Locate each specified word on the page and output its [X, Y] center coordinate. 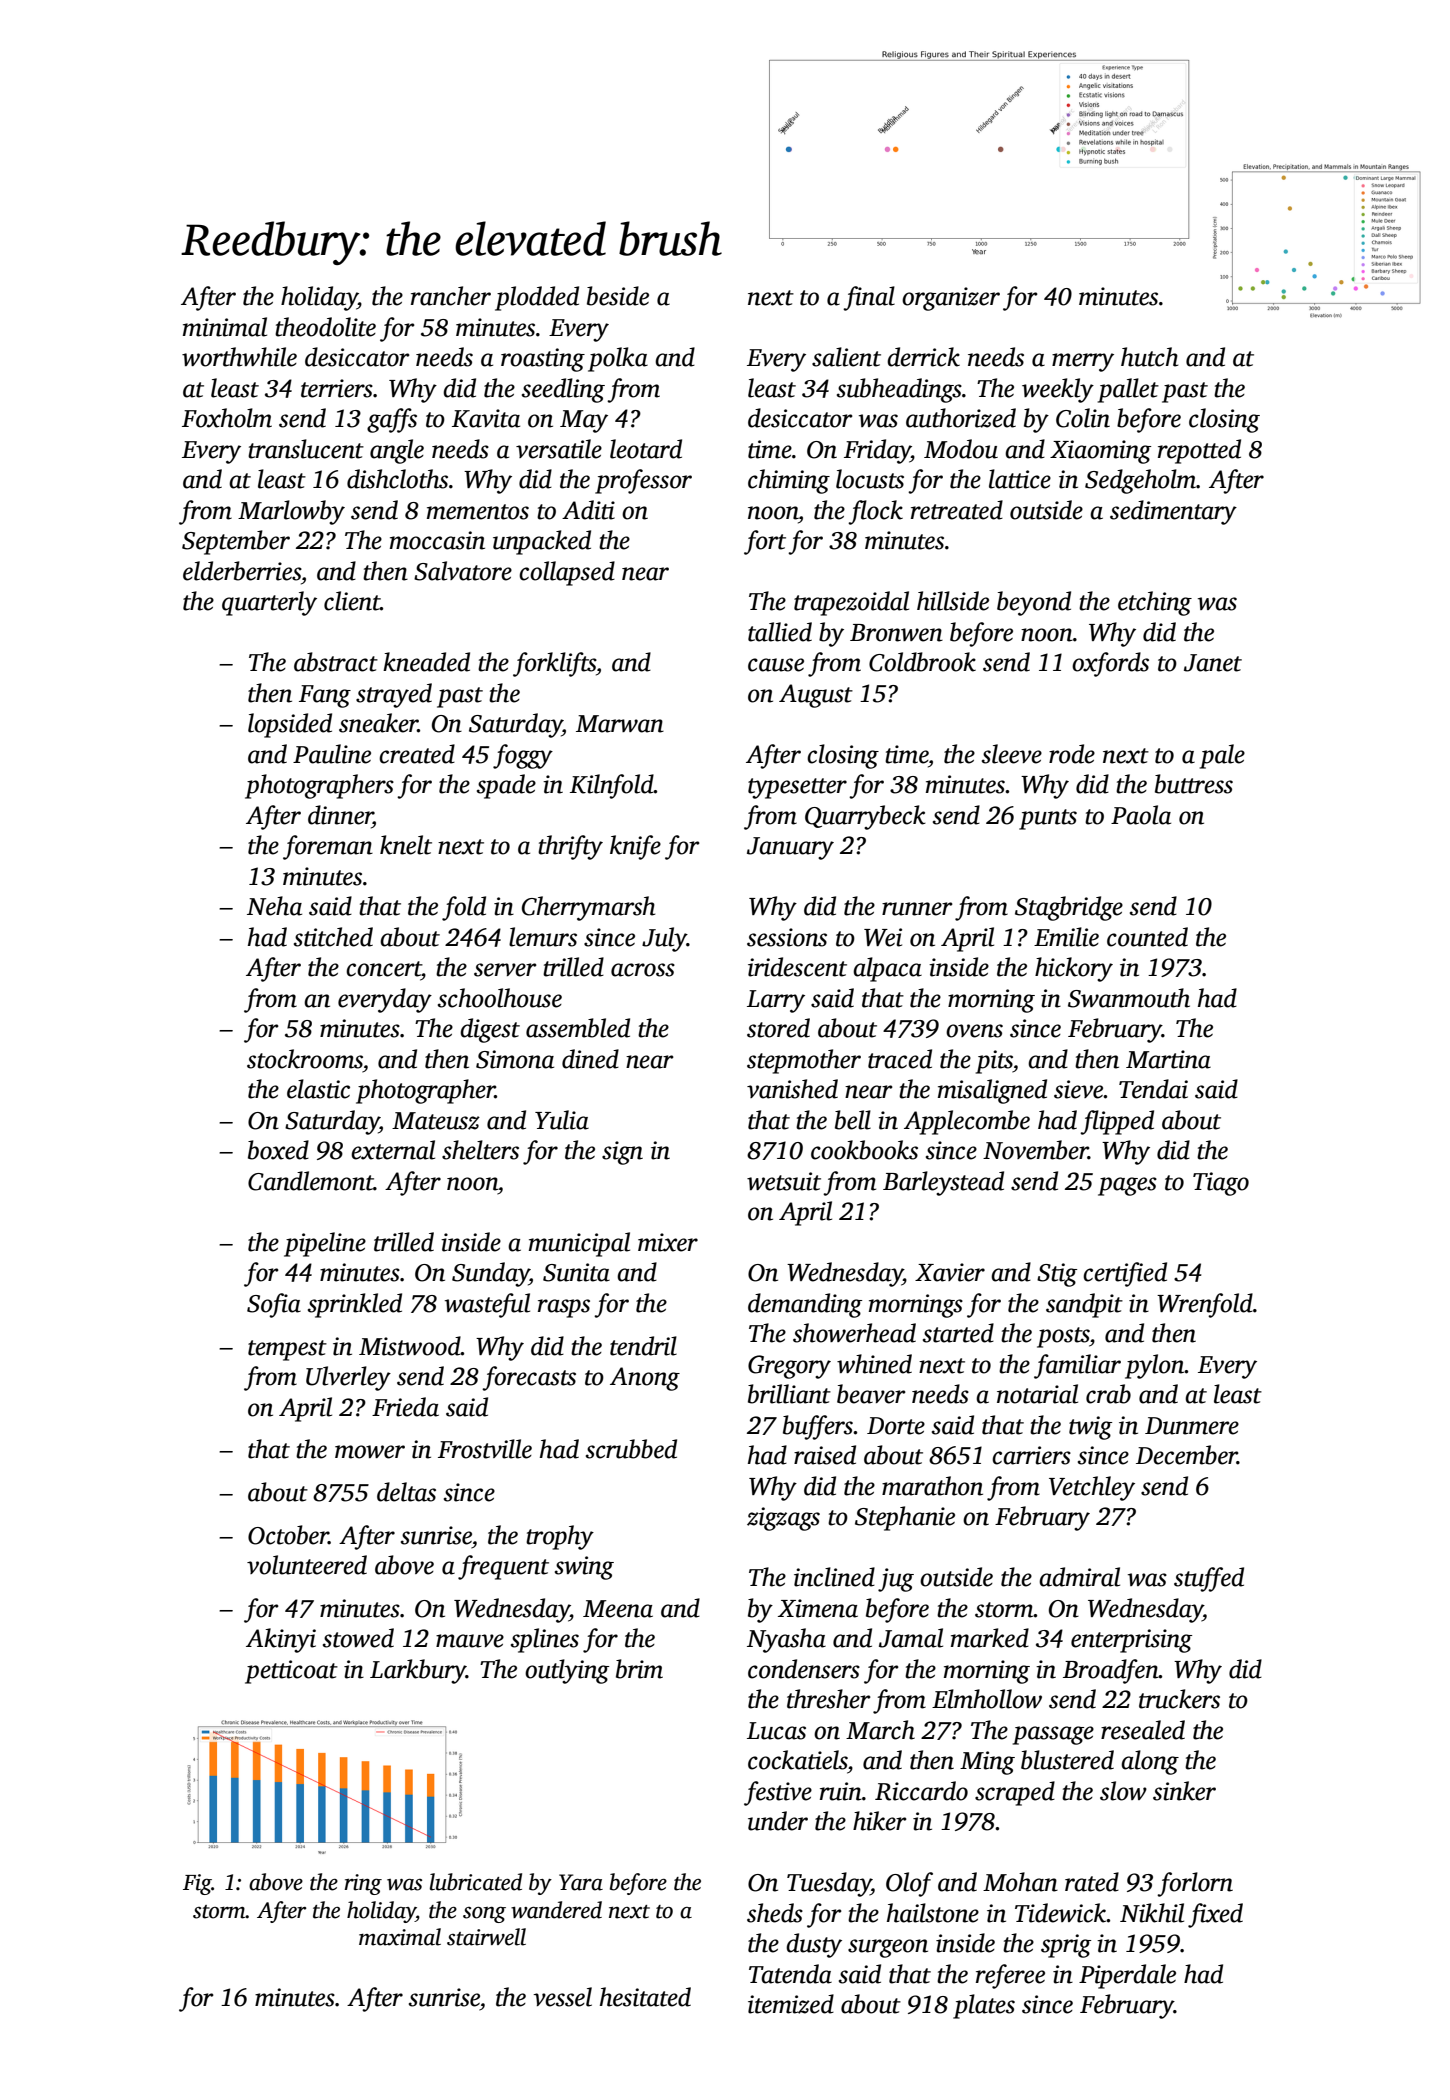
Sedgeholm [1140, 481]
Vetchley [1092, 1488]
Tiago [1221, 1184]
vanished [792, 1089]
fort [765, 542]
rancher [451, 296]
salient [846, 357]
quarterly [269, 603]
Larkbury [418, 1671]
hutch [1149, 357]
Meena [618, 1609]
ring [363, 1884]
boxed [278, 1150]
